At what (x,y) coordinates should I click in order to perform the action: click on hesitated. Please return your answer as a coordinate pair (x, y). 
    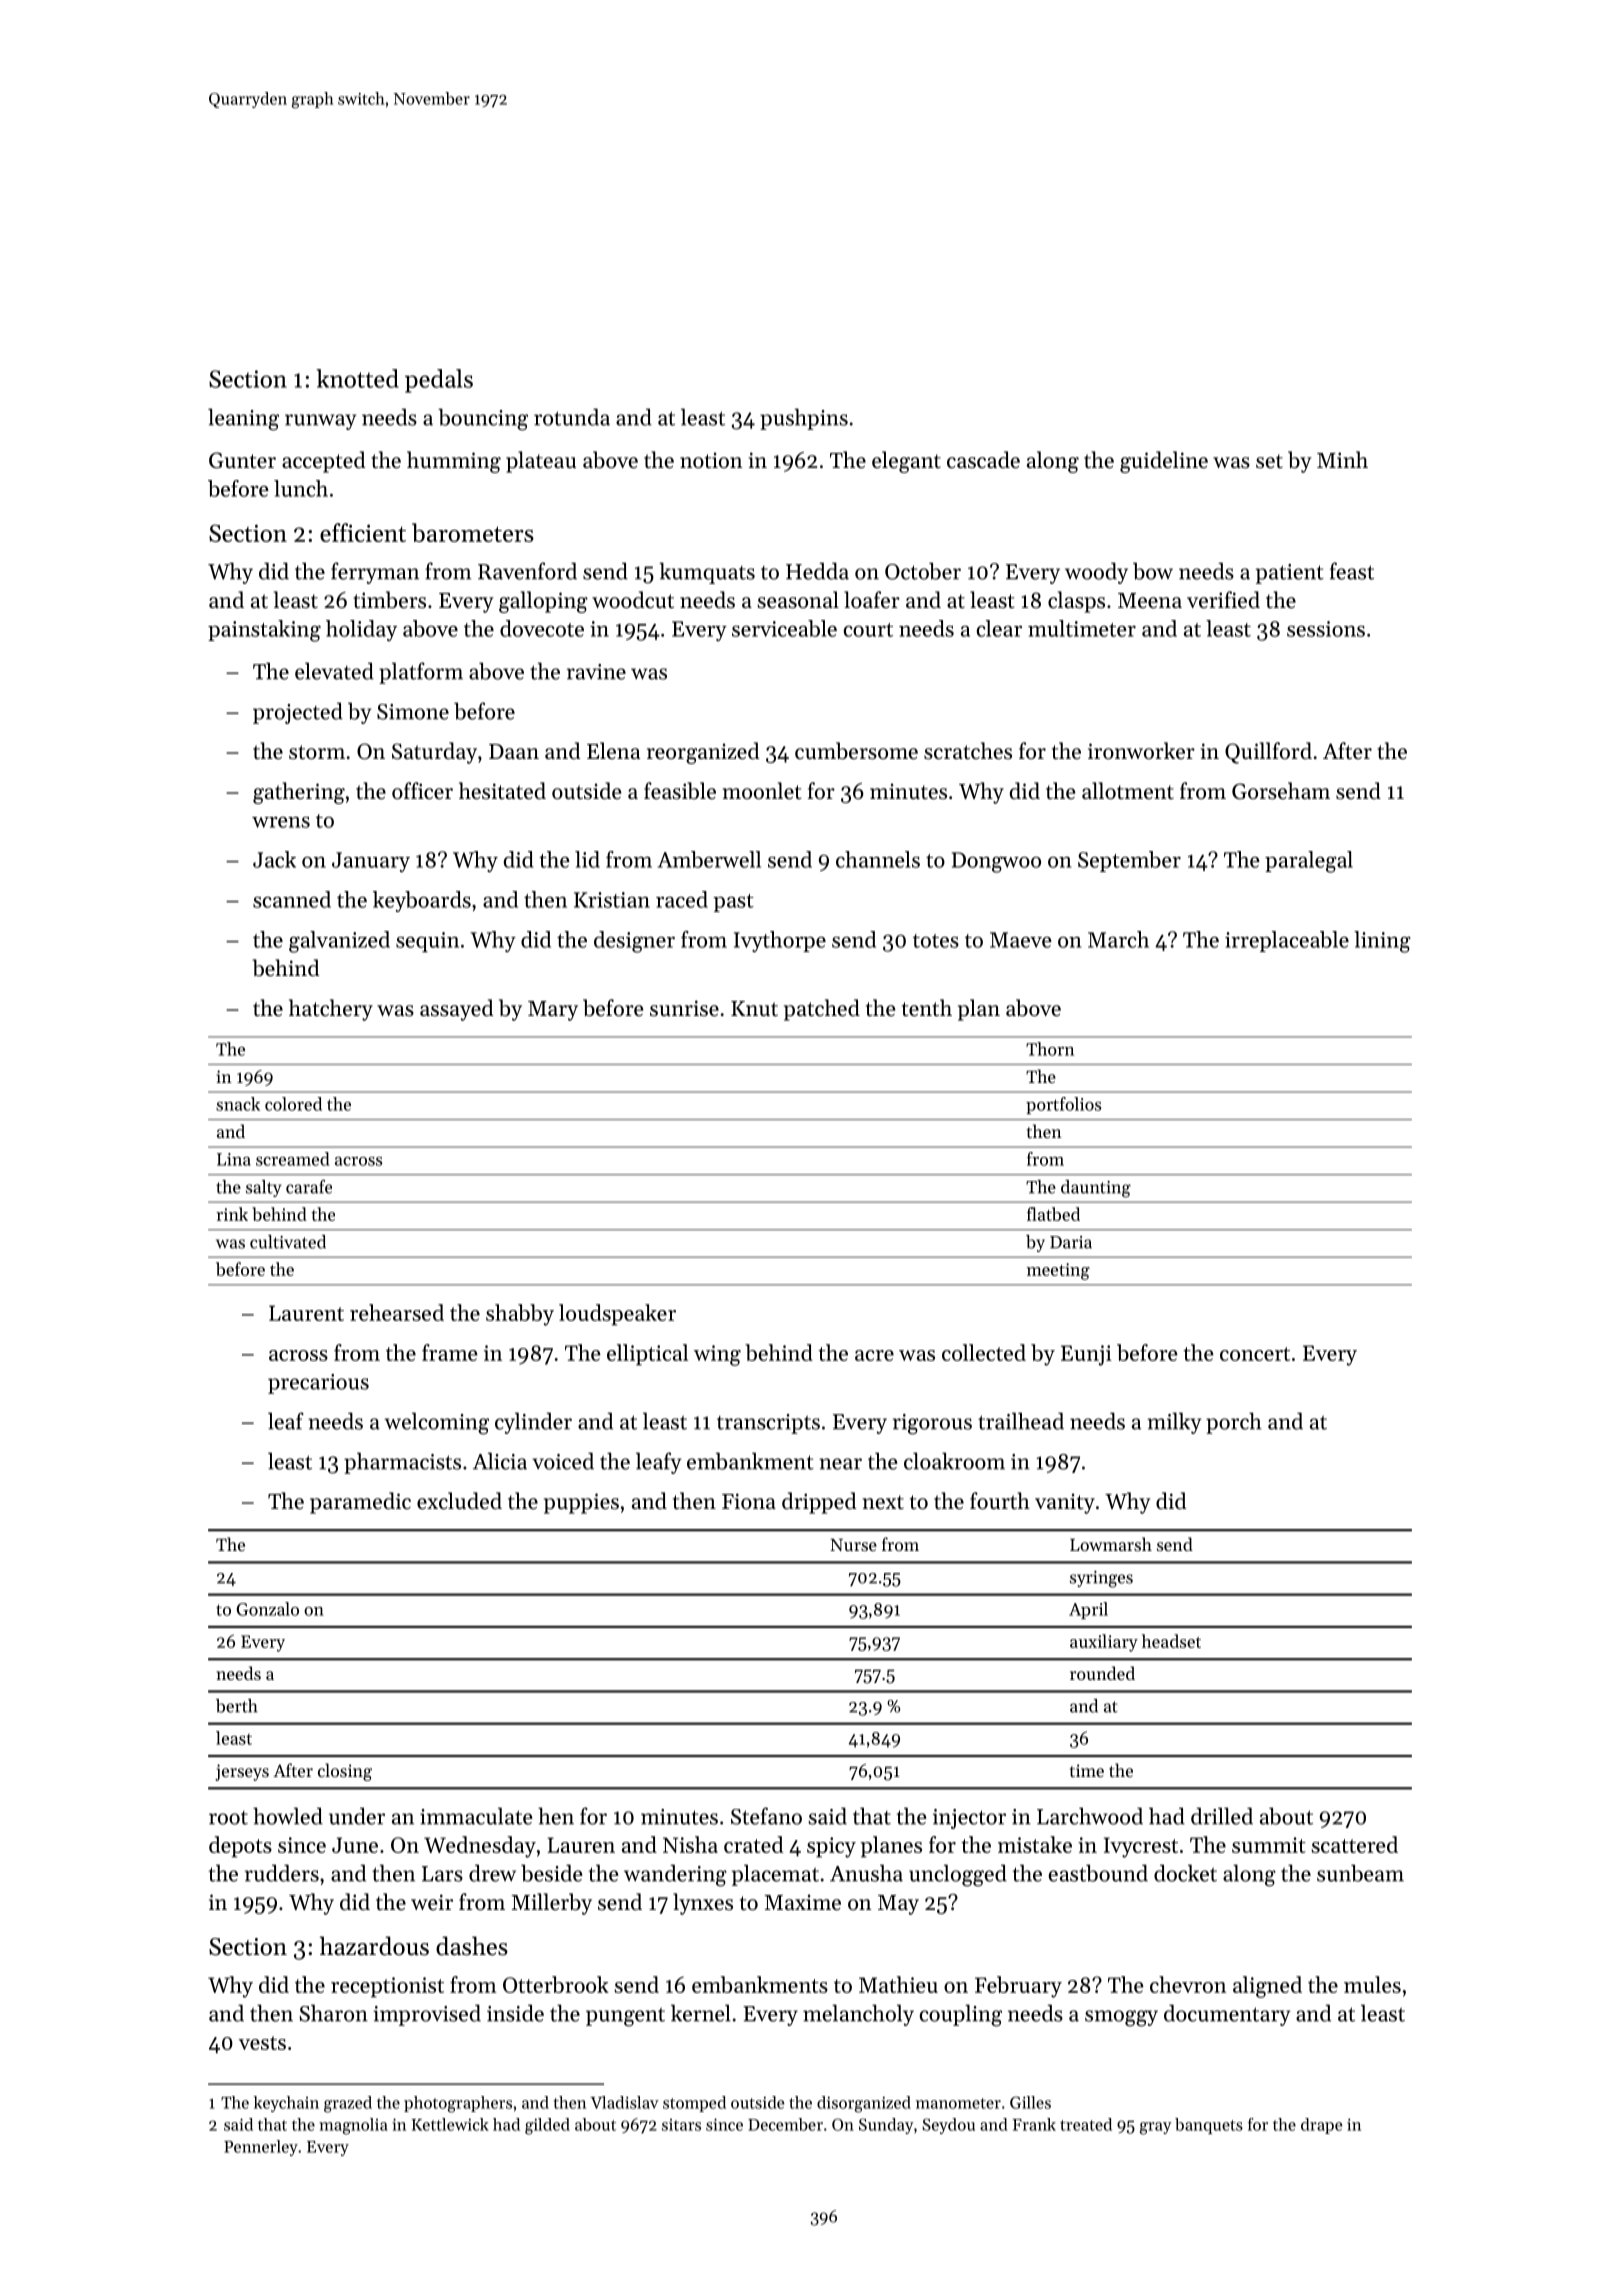
    Looking at the image, I should click on (502, 791).
